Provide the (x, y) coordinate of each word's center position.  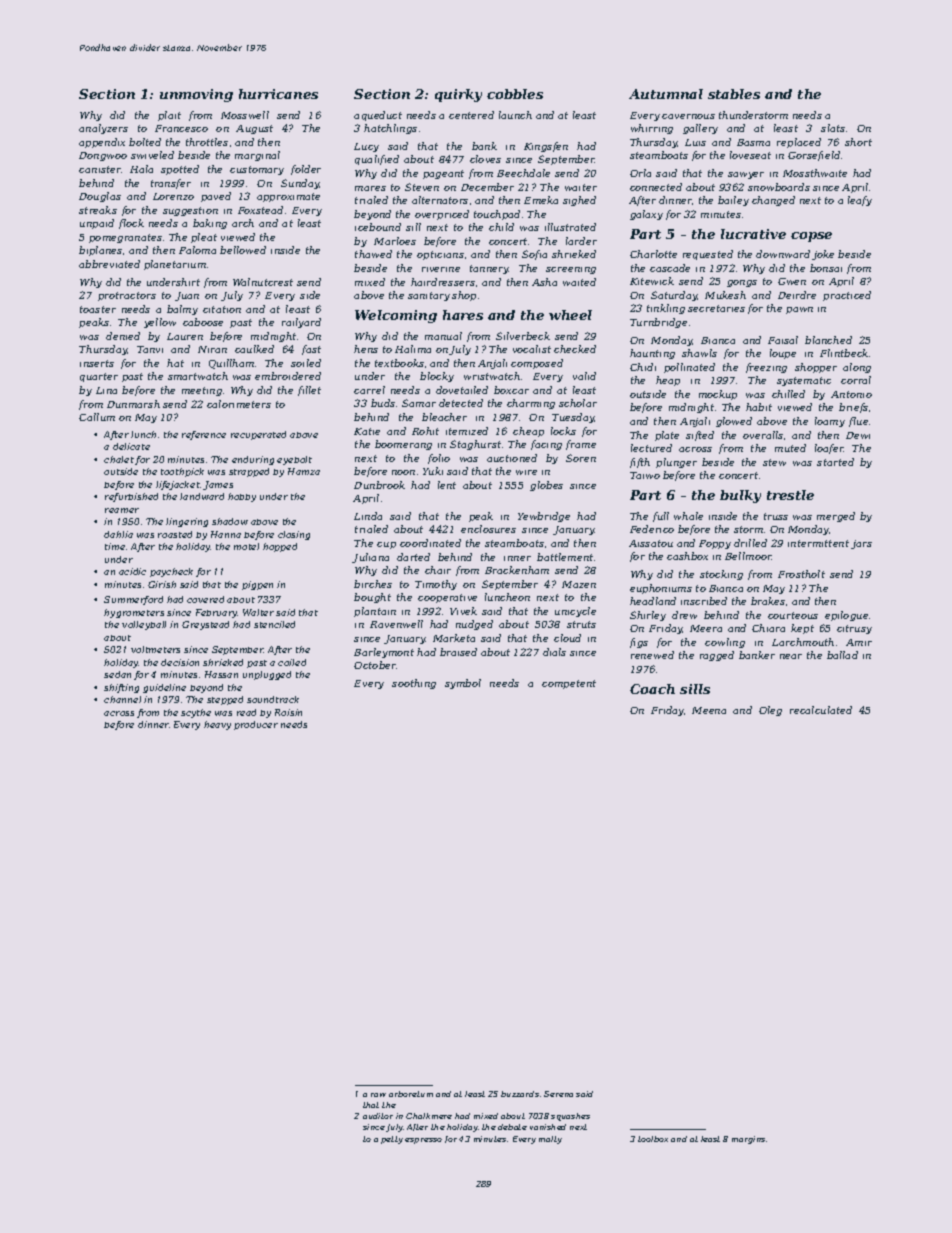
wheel (570, 315)
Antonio (851, 394)
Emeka (541, 200)
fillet (309, 391)
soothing (414, 684)
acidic (132, 571)
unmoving (196, 95)
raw (378, 1095)
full (661, 517)
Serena (558, 1094)
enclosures (488, 529)
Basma (753, 142)
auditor (378, 1116)
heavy (217, 725)
